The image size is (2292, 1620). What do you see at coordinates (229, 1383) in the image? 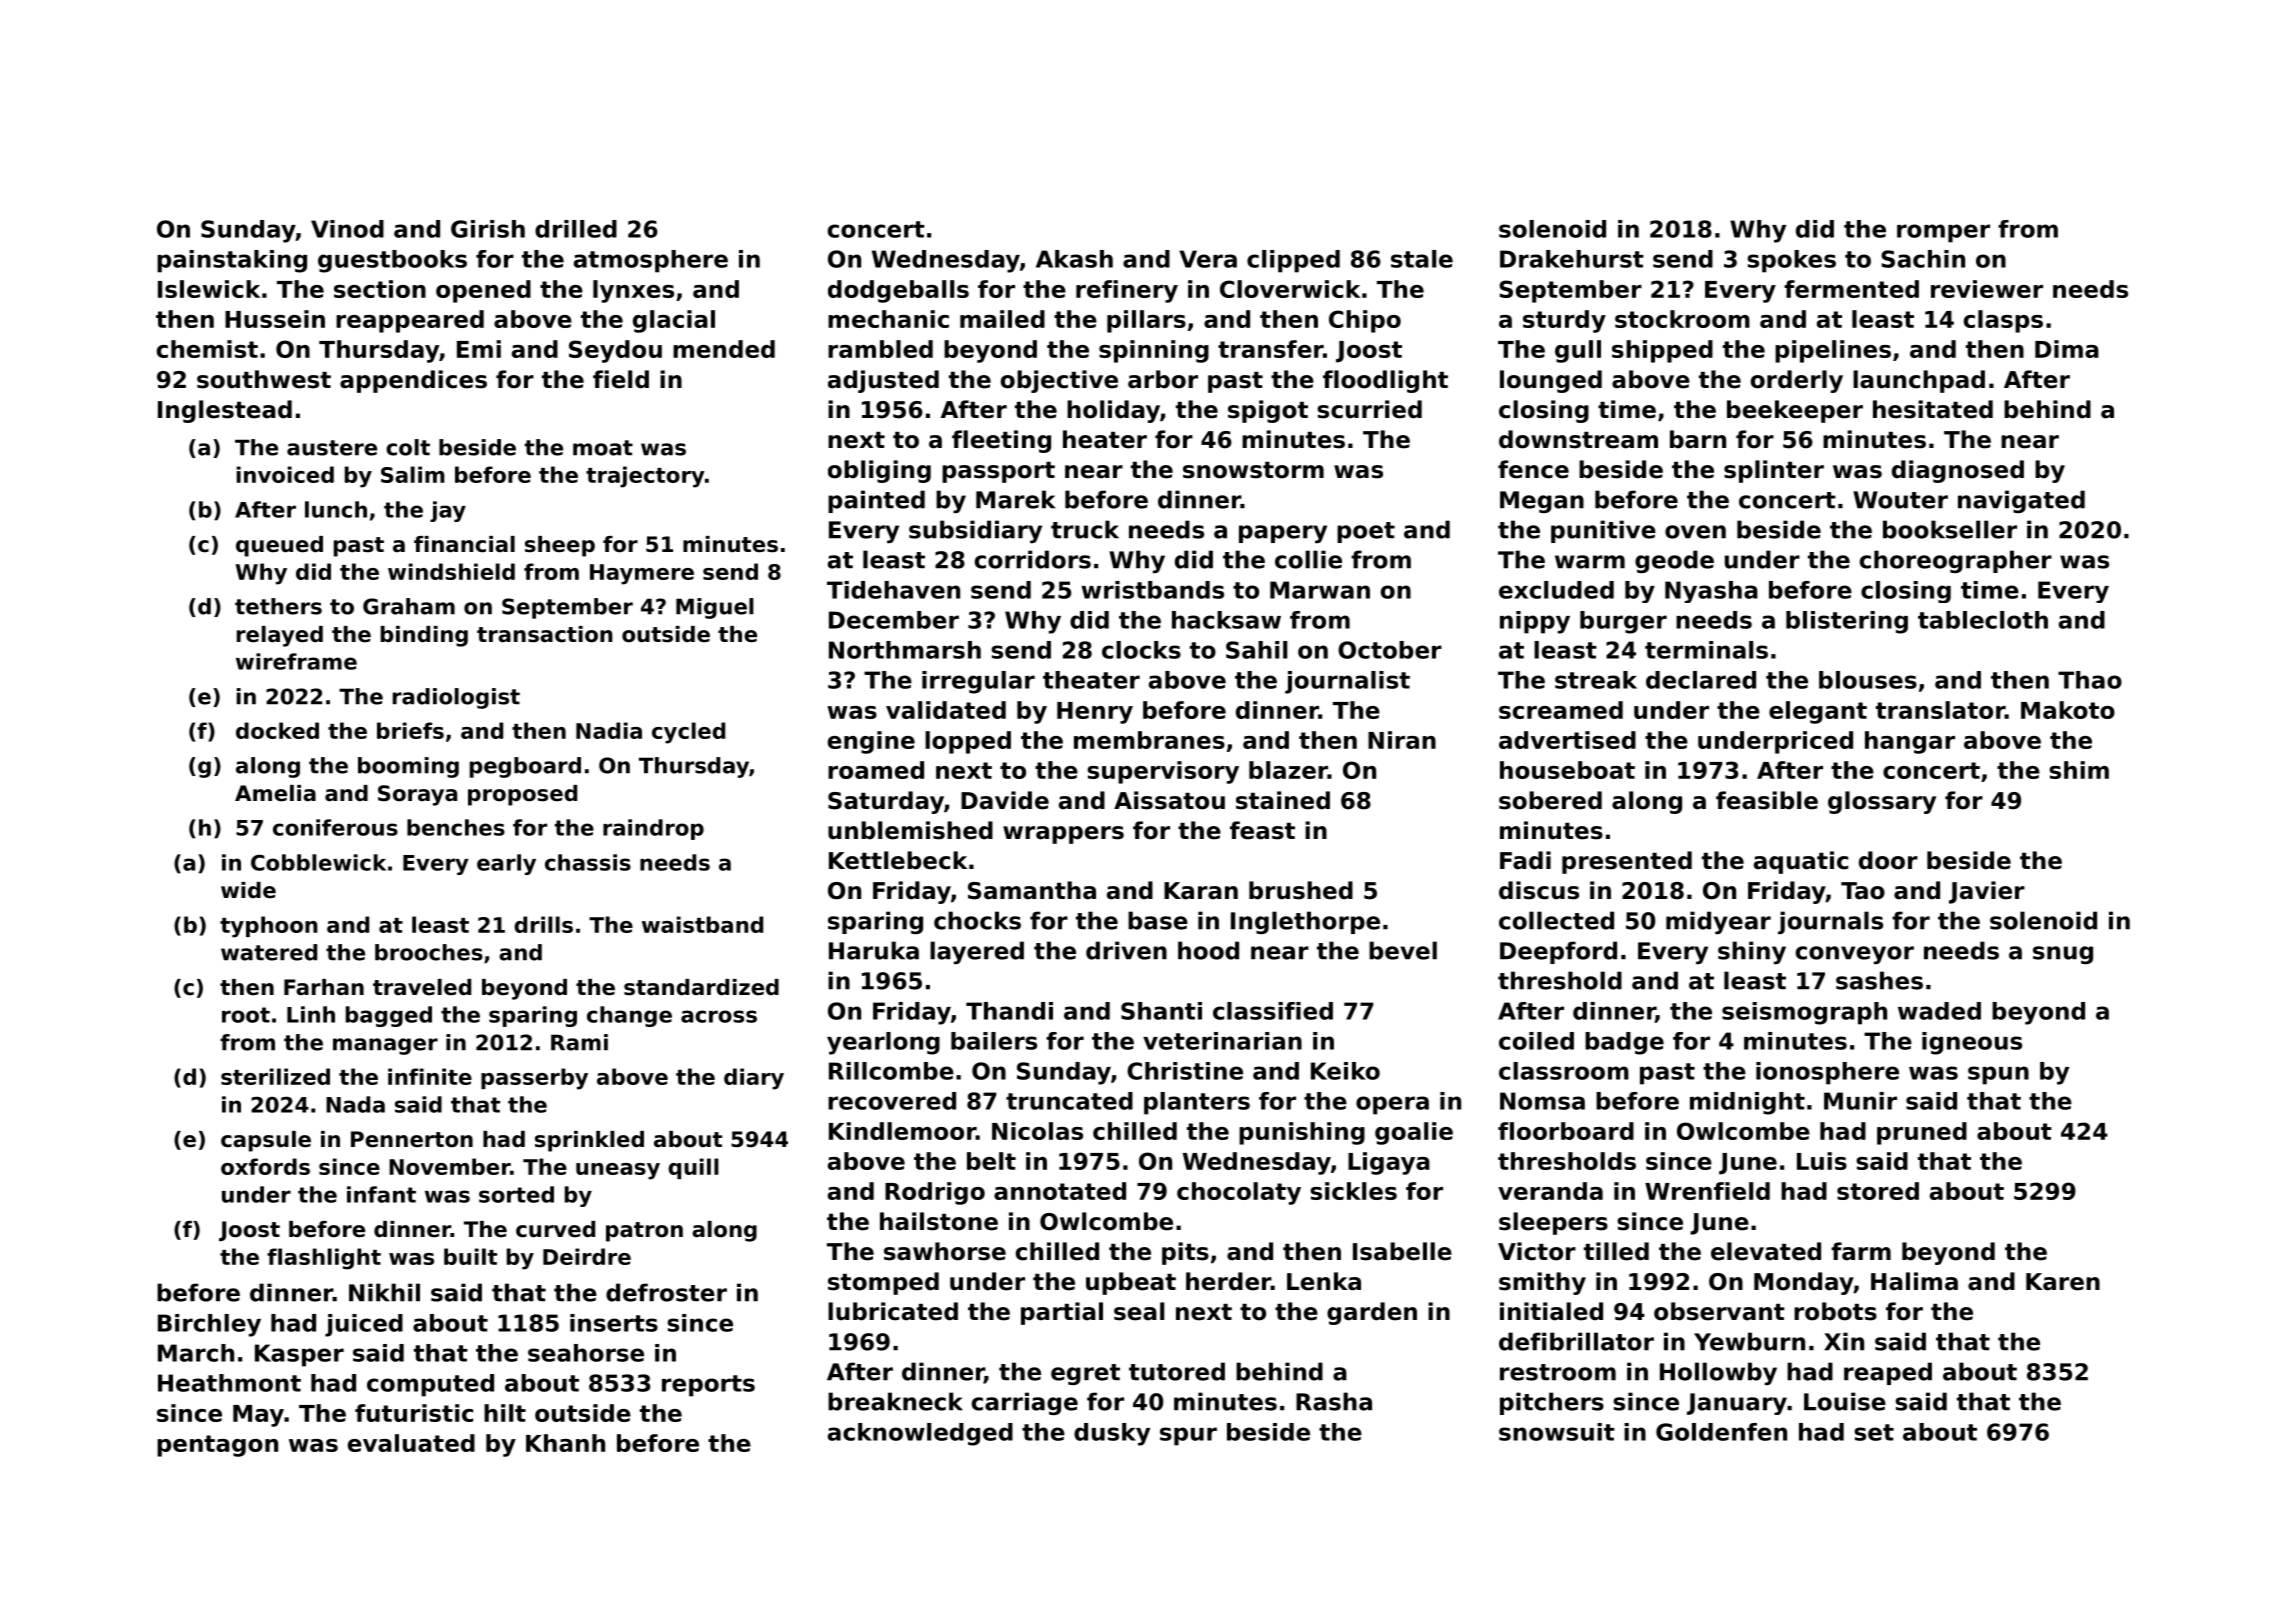
I see `Heathmont` at bounding box center [229, 1383].
